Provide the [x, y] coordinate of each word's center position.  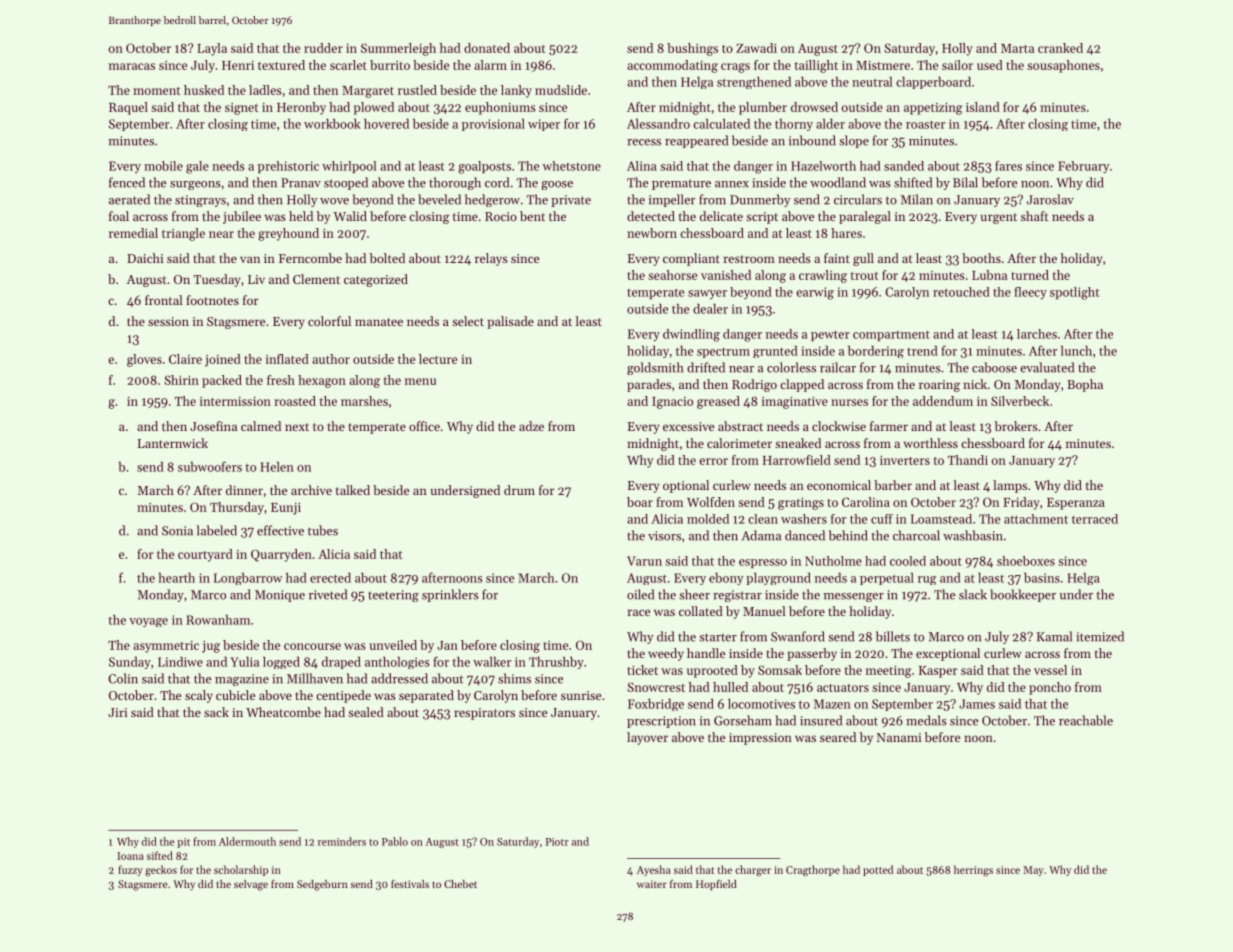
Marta [1017, 48]
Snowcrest [656, 687]
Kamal [1054, 636]
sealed [366, 712]
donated [487, 48]
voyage [148, 622]
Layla [212, 49]
